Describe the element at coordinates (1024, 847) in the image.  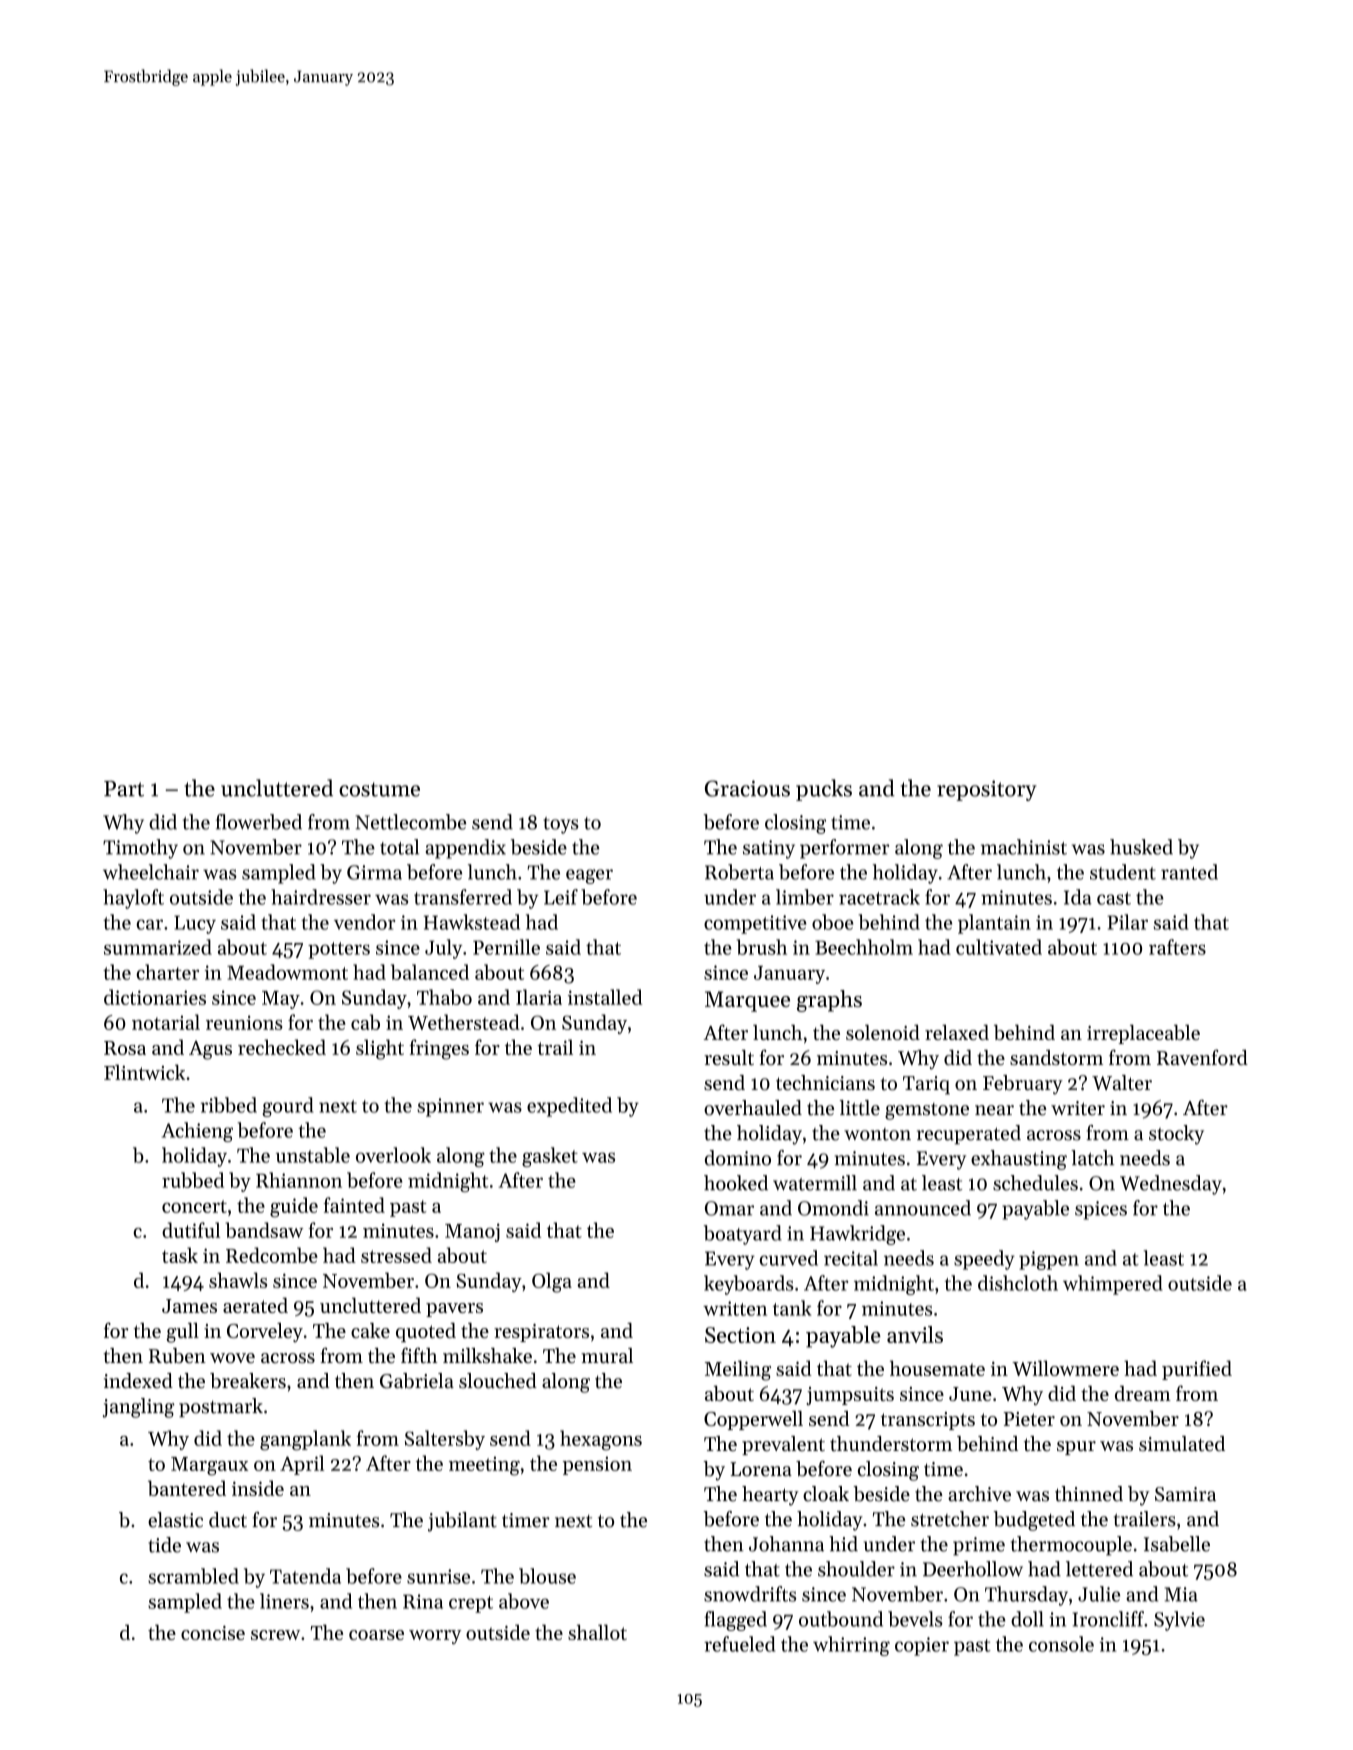
I see `machinist` at that location.
